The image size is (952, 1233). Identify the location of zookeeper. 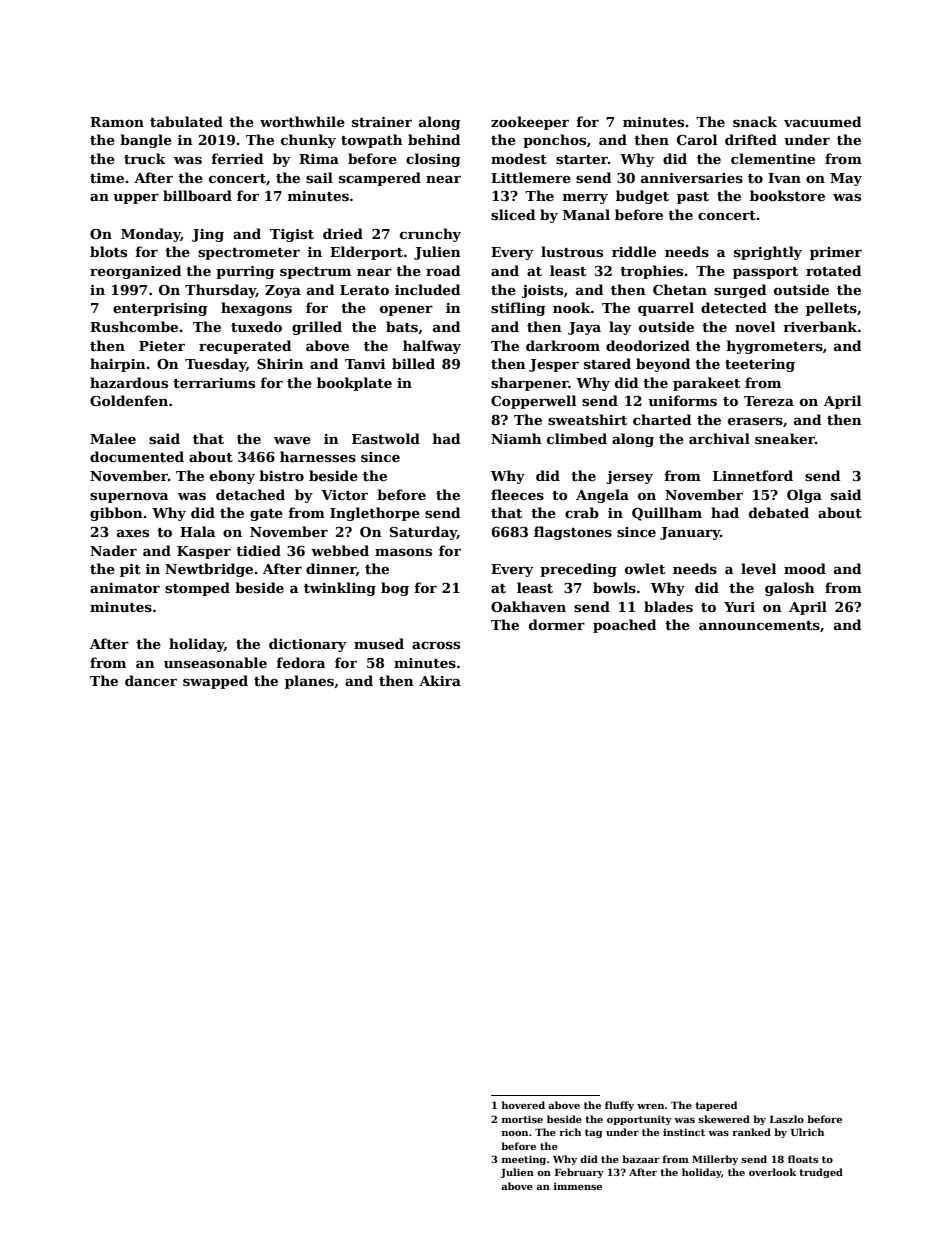
(530, 123).
